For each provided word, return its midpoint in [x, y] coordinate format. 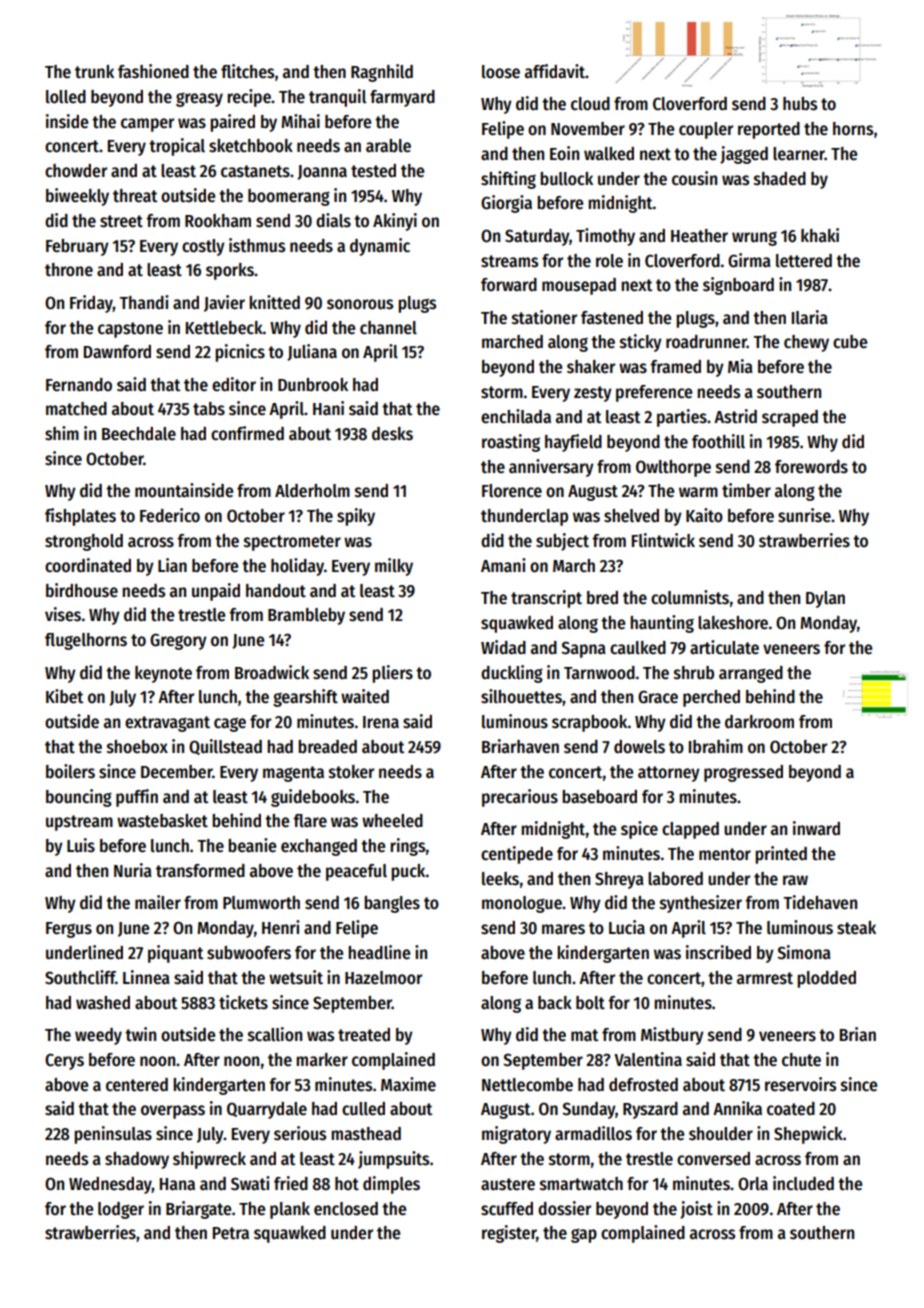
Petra [231, 1233]
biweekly [77, 197]
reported [769, 130]
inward [816, 828]
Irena [381, 722]
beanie [252, 845]
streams [509, 261]
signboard [738, 286]
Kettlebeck [224, 328]
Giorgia [506, 204]
